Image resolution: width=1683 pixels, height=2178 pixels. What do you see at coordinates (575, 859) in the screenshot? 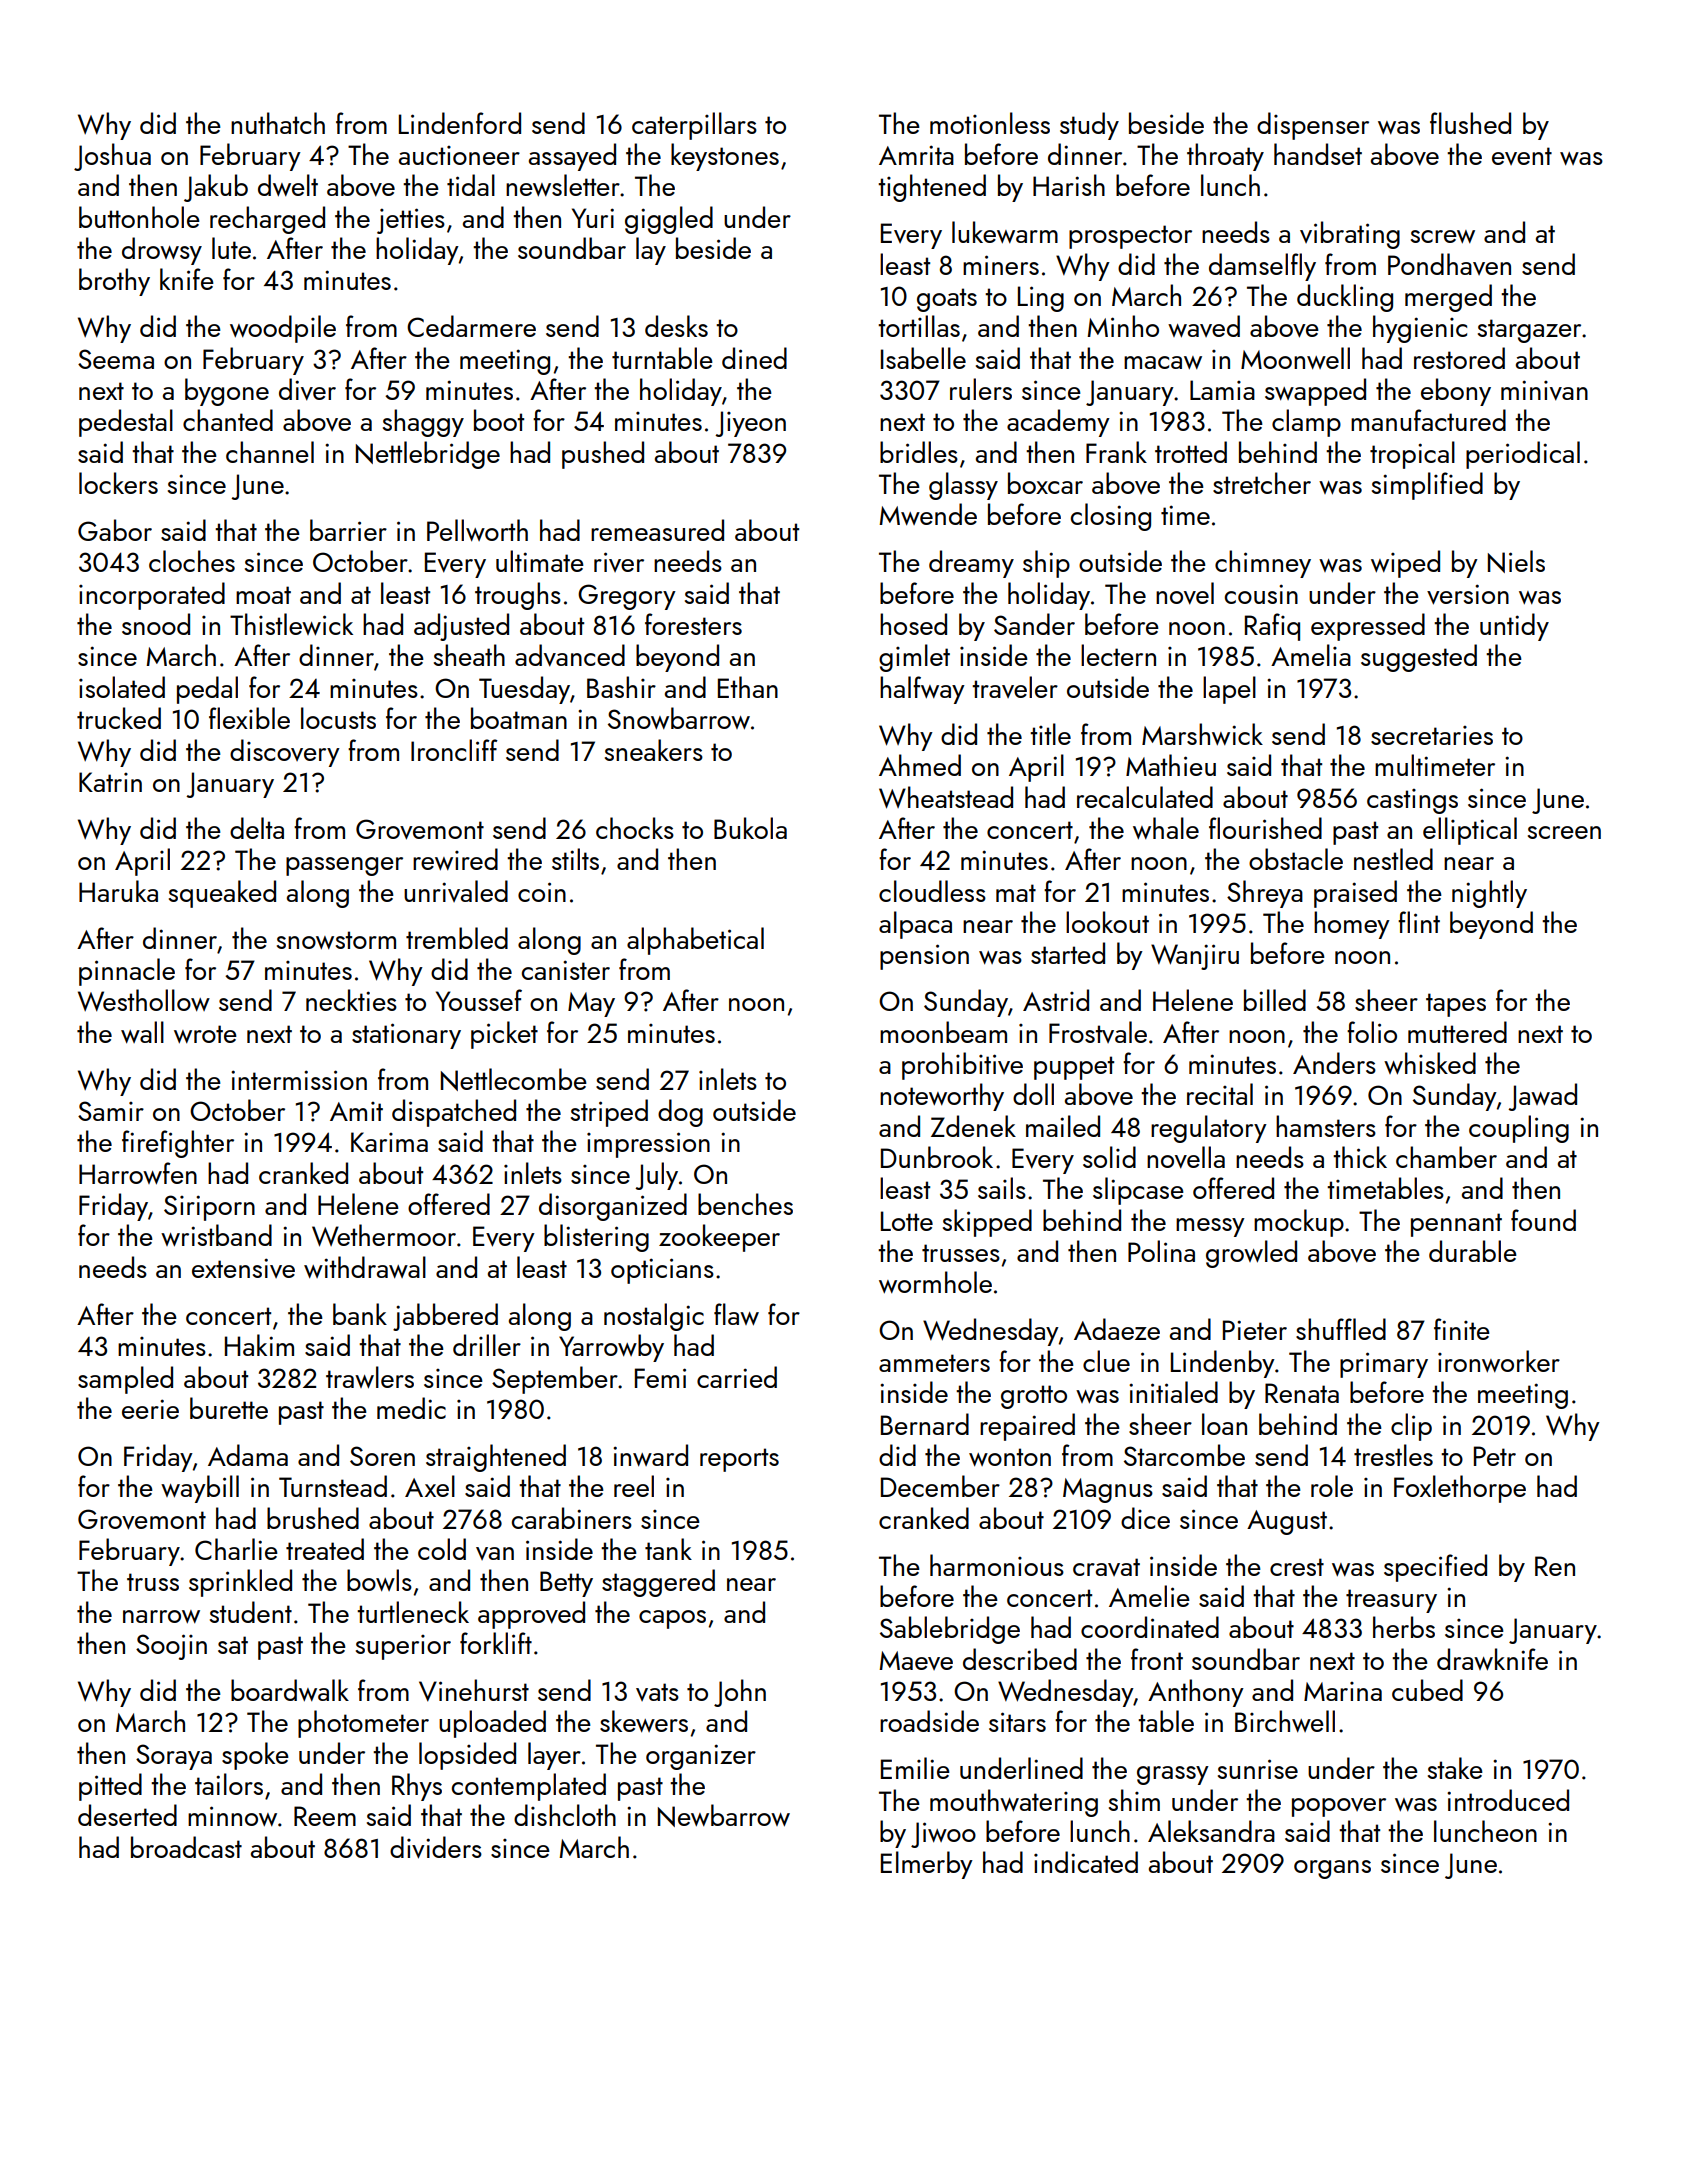
I see `stilts` at bounding box center [575, 859].
